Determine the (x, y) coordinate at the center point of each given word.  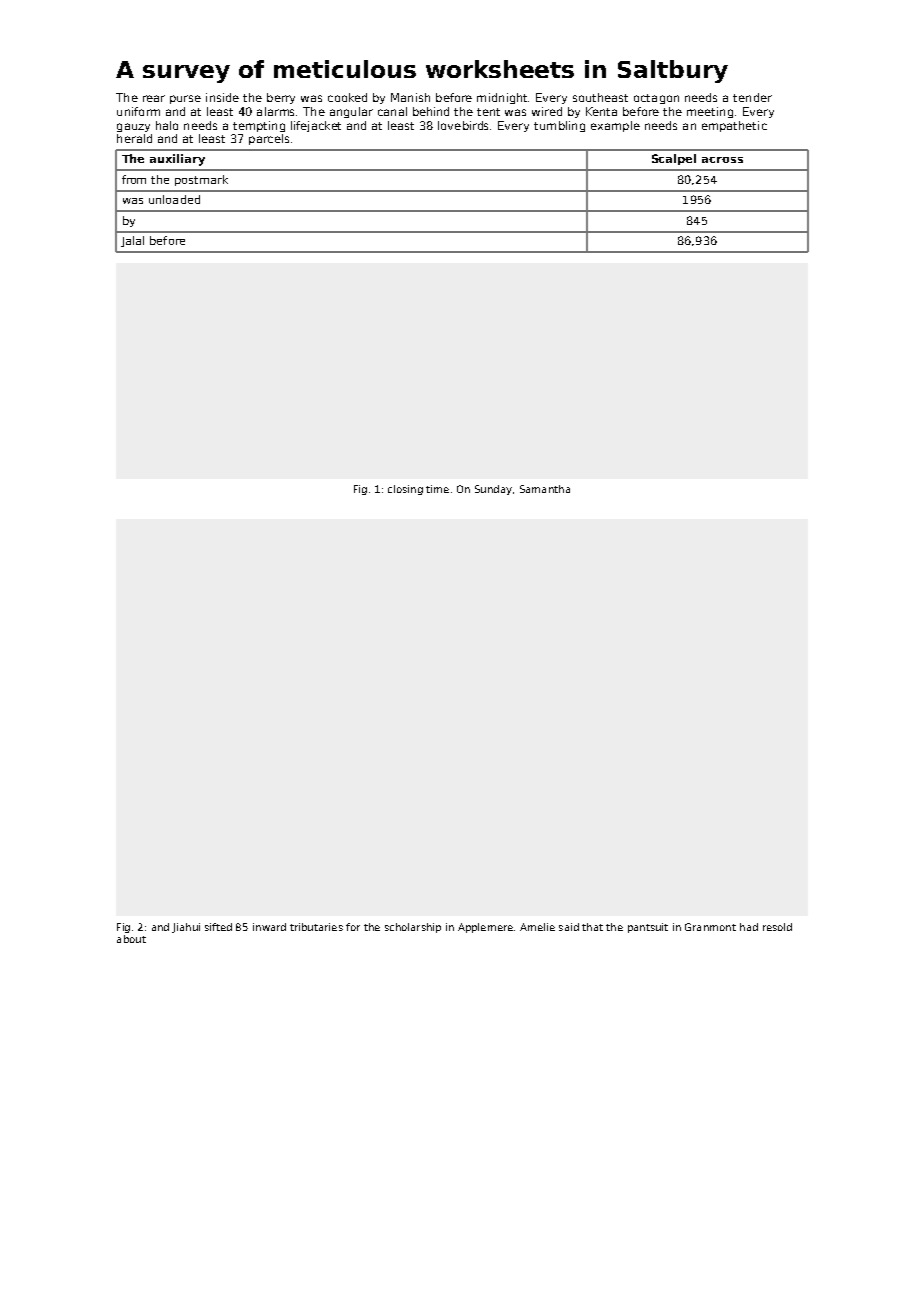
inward (269, 927)
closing (405, 490)
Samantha (545, 489)
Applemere (485, 928)
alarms (275, 111)
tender (752, 97)
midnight (503, 98)
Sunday (493, 490)
